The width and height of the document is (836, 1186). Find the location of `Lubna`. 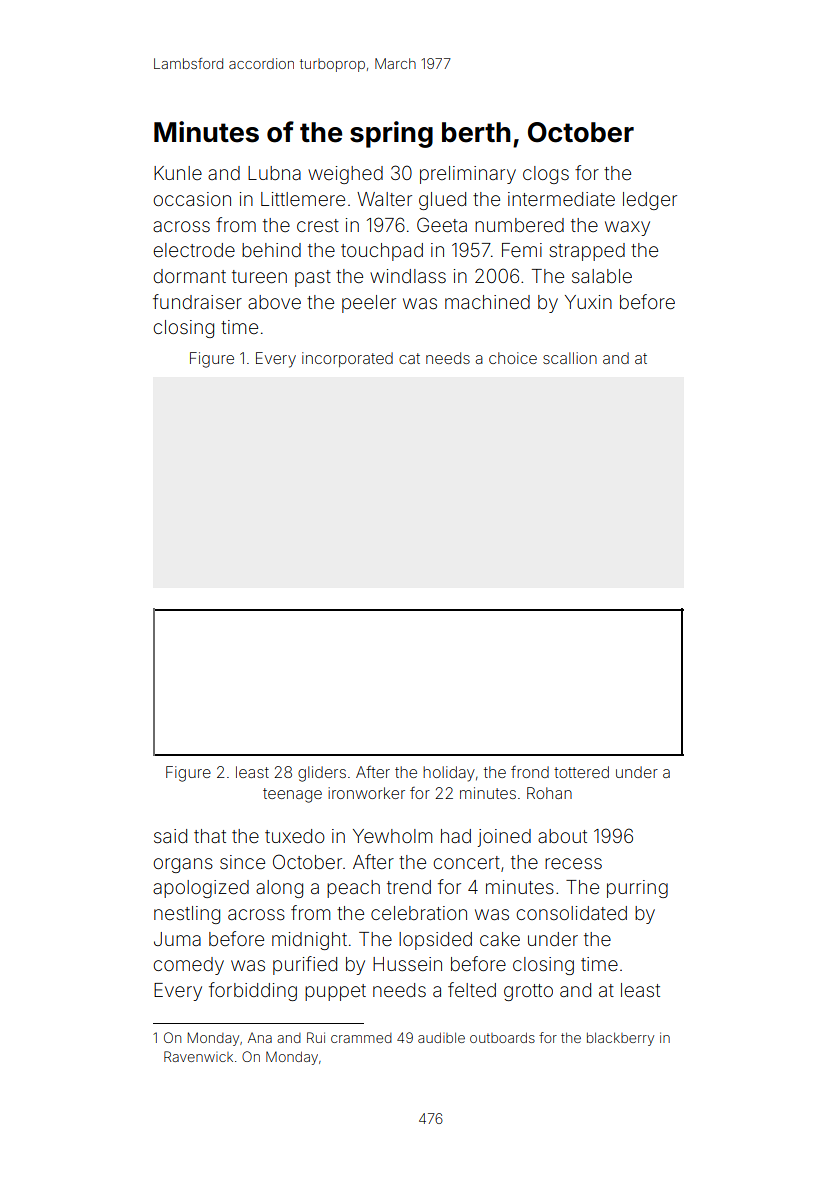

Lubna is located at coordinates (274, 173).
